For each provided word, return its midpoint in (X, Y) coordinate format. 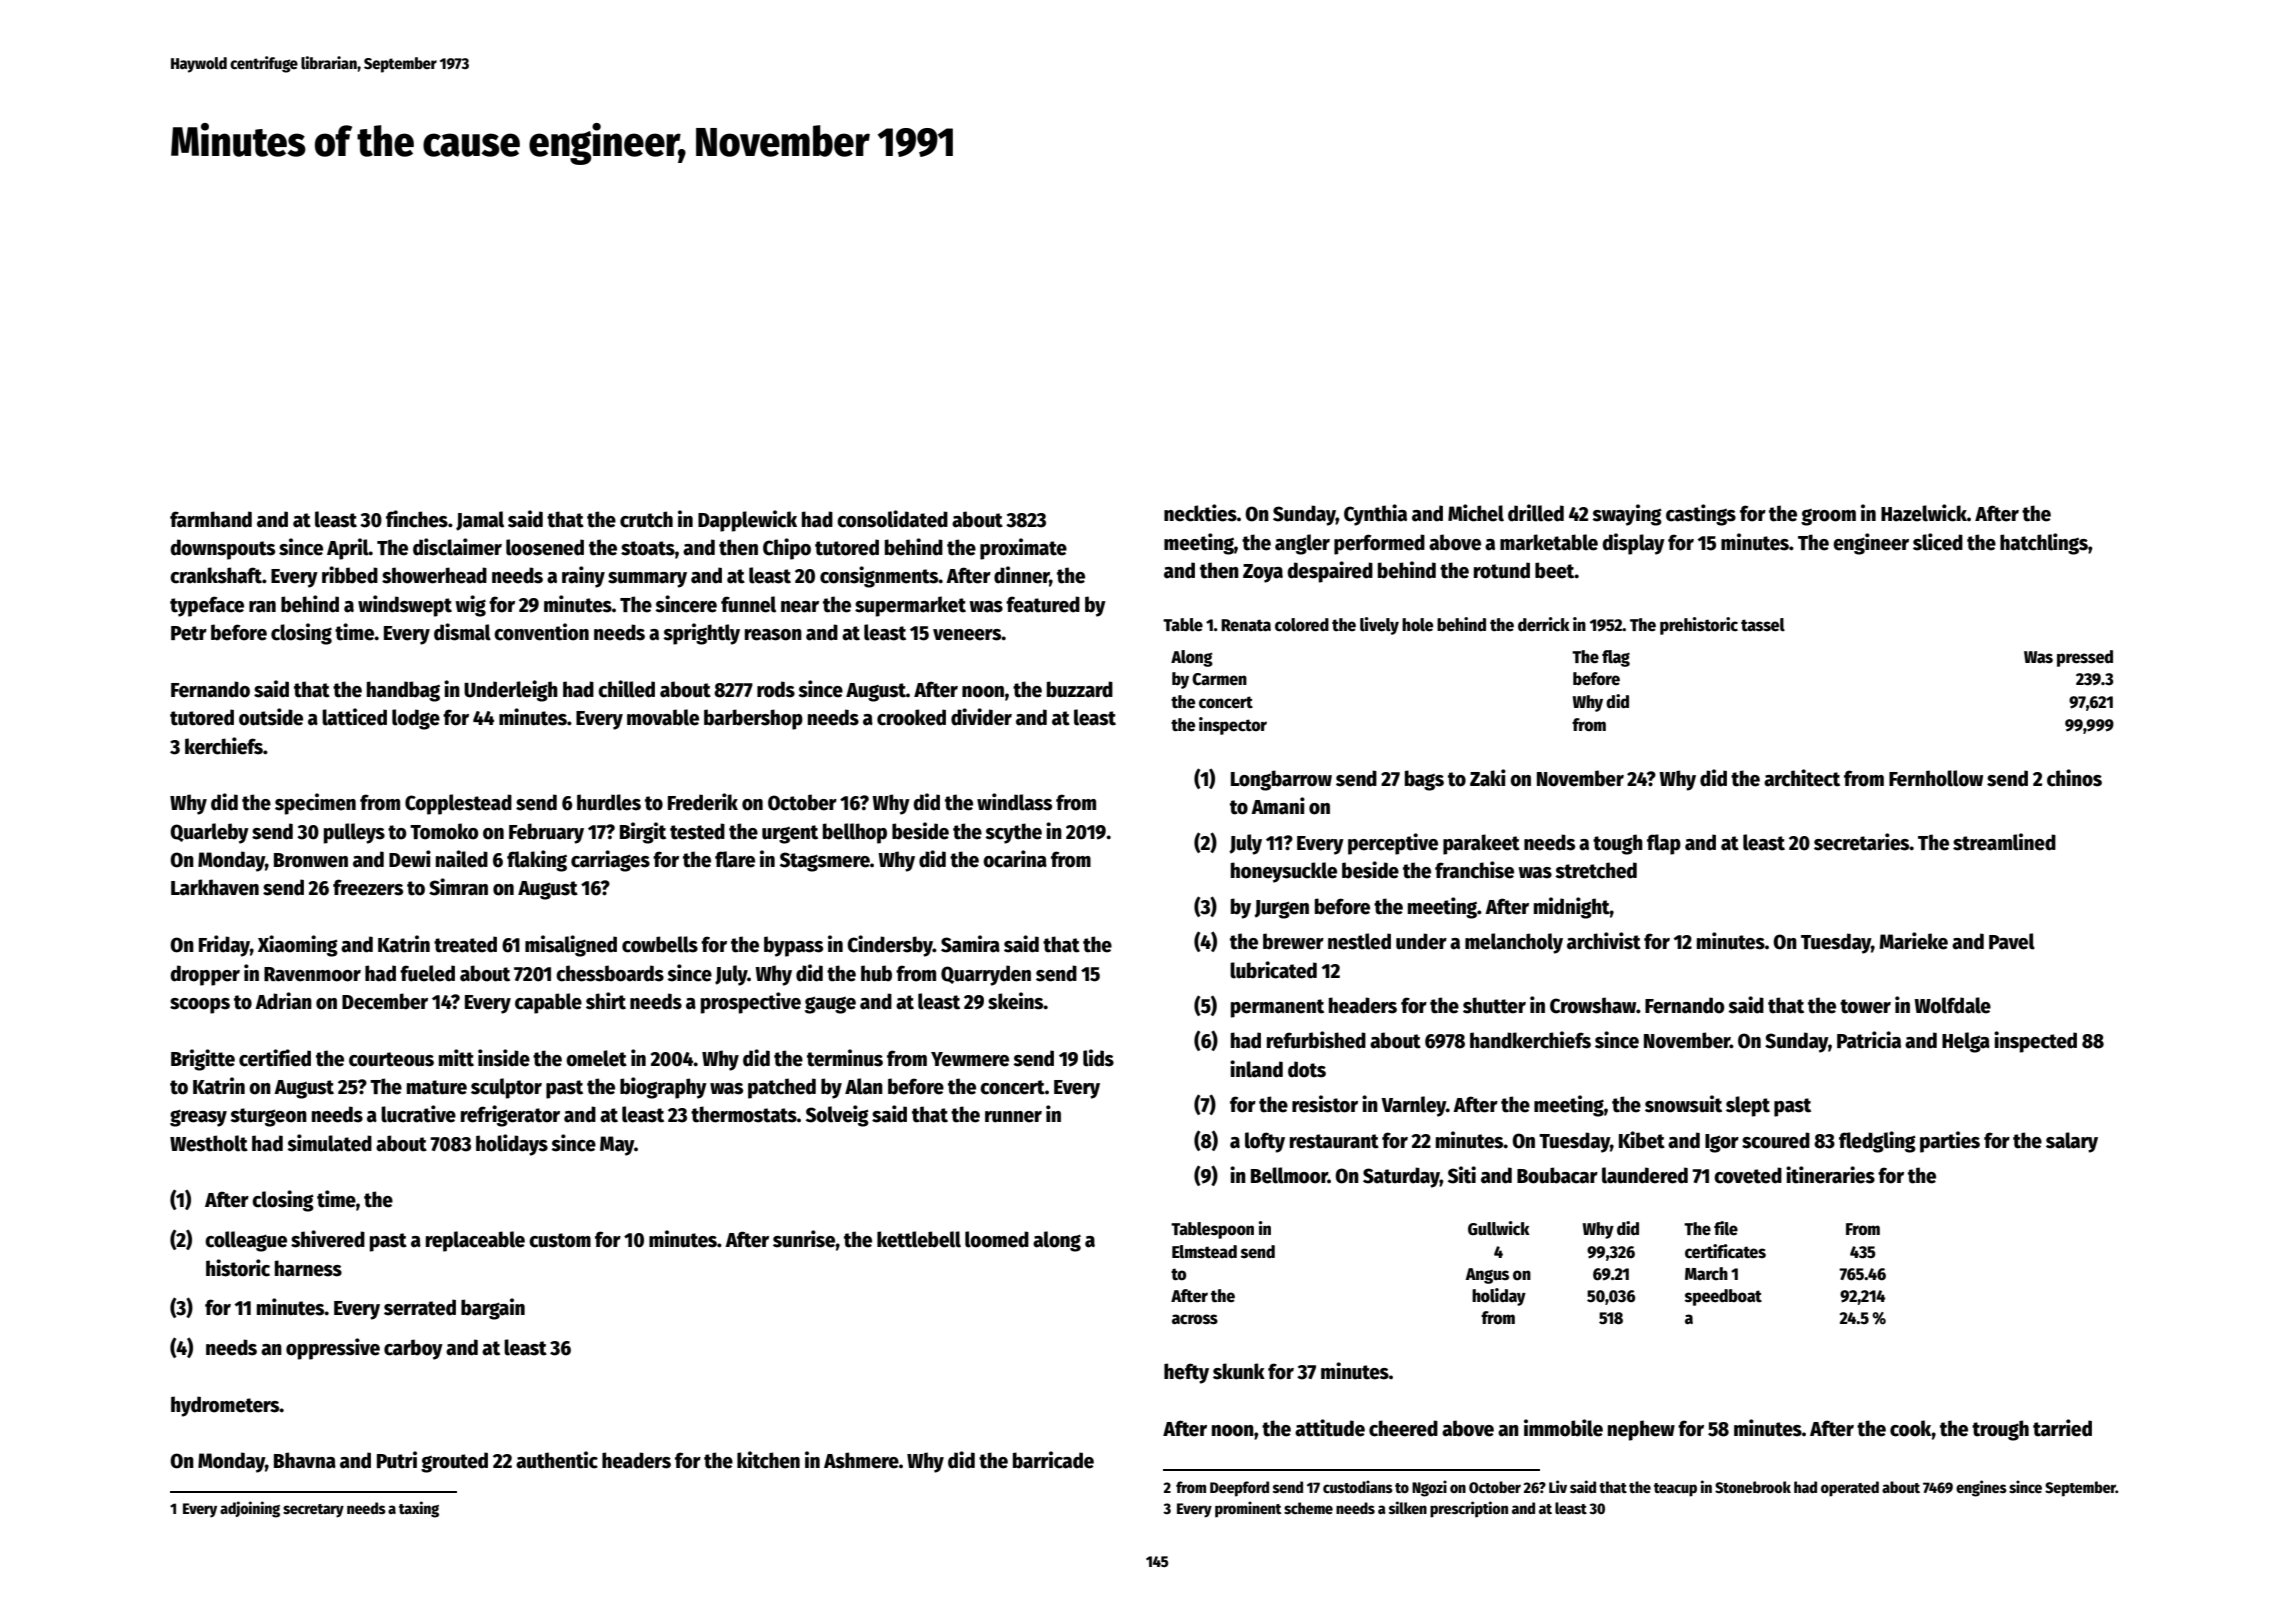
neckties (1200, 513)
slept (1748, 1106)
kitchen (768, 1460)
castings (1701, 515)
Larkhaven (215, 887)
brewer (1293, 941)
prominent (1248, 1509)
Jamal (480, 521)
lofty (1265, 1142)
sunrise (804, 1239)
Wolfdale (1952, 1005)
